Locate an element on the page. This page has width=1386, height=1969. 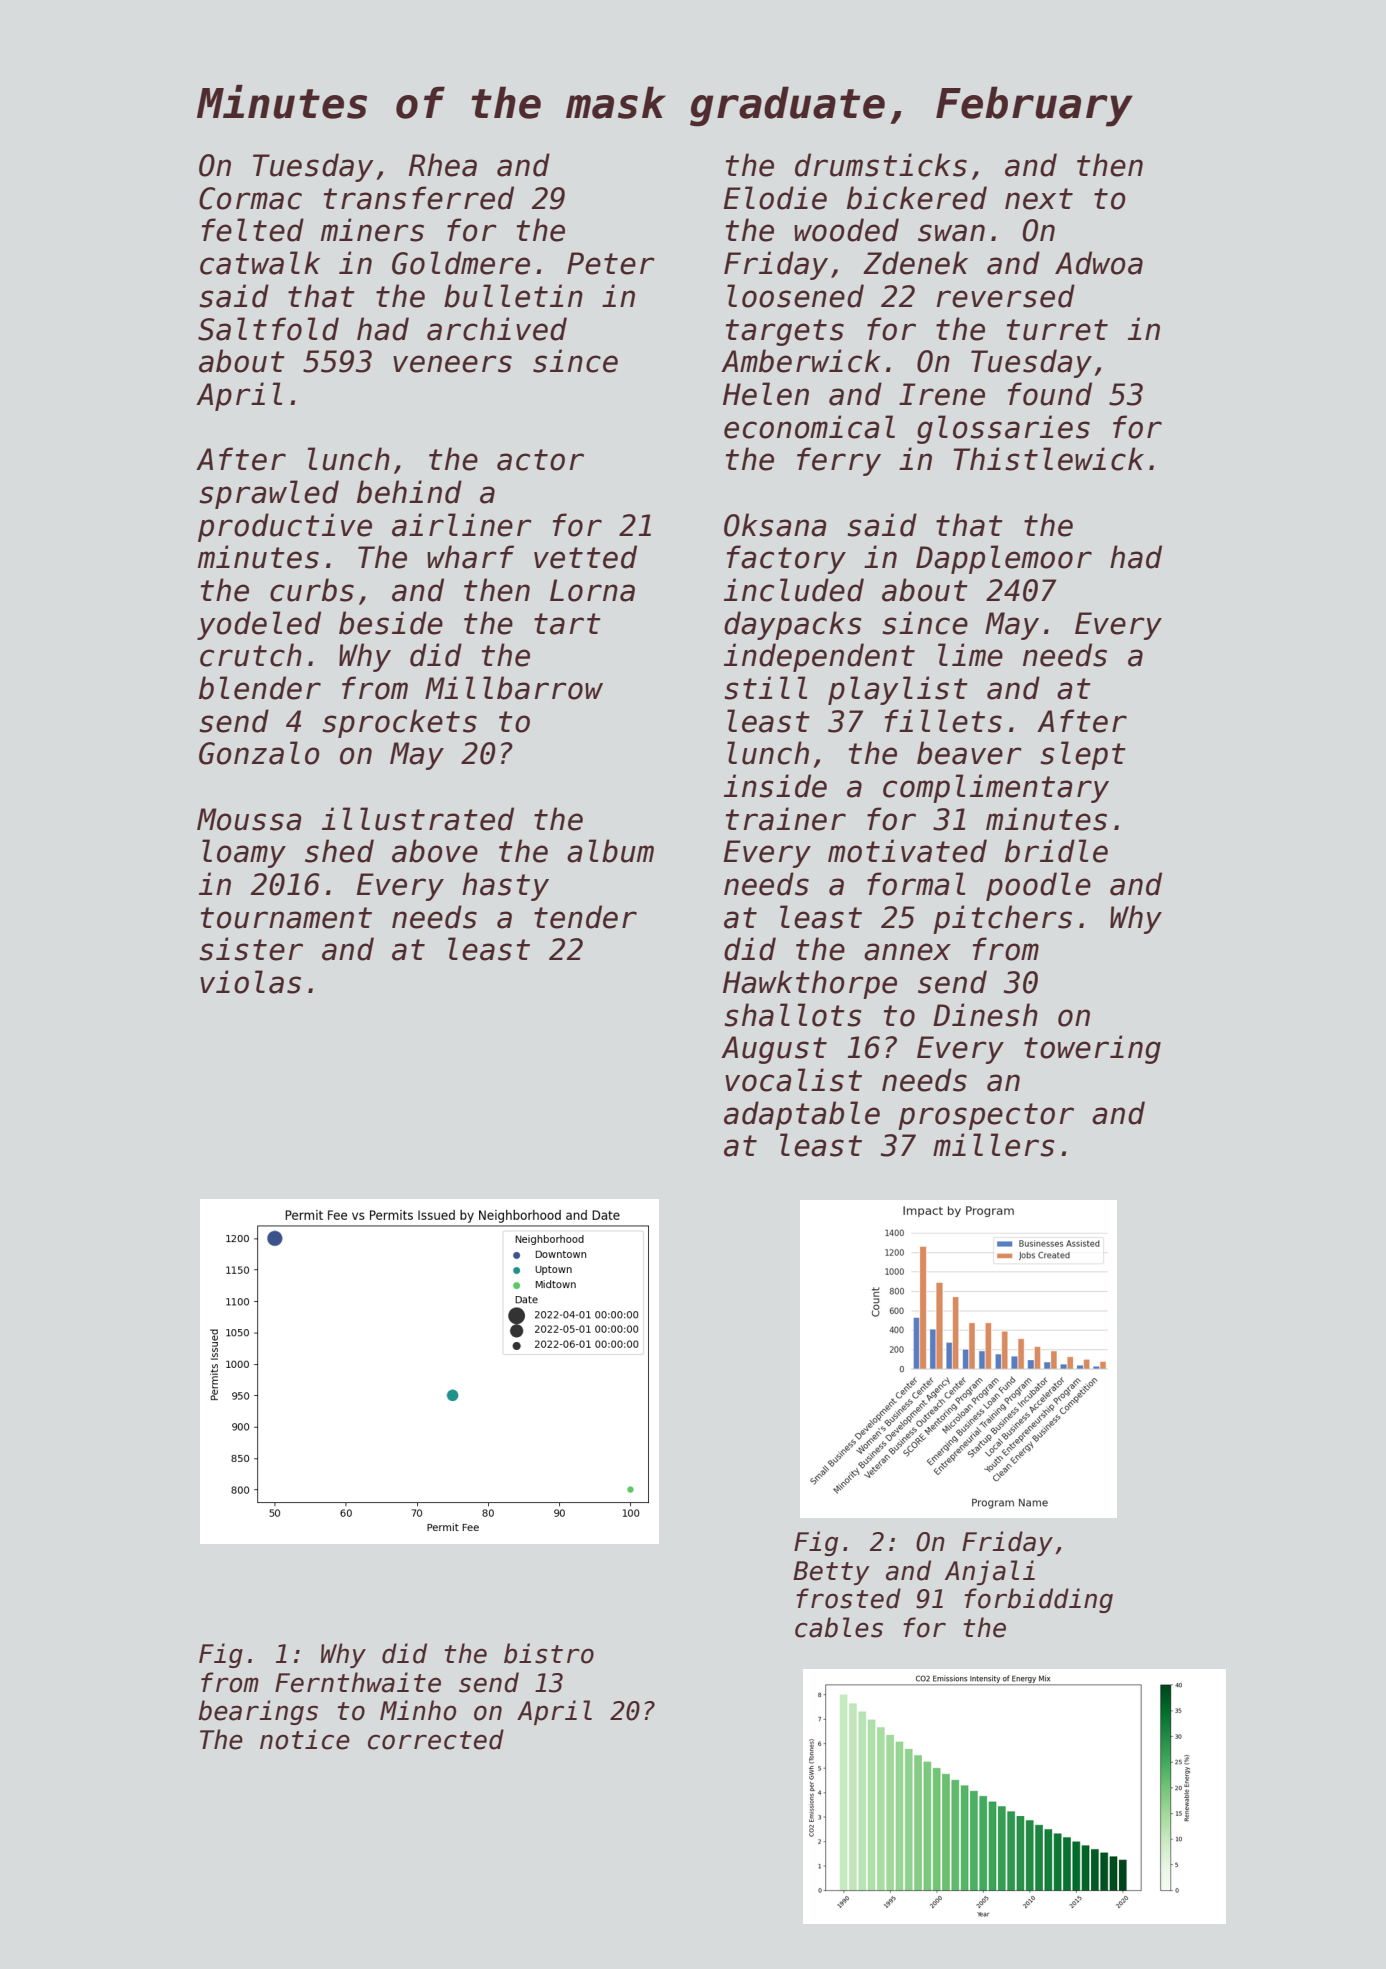
corrected is located at coordinates (436, 1739).
